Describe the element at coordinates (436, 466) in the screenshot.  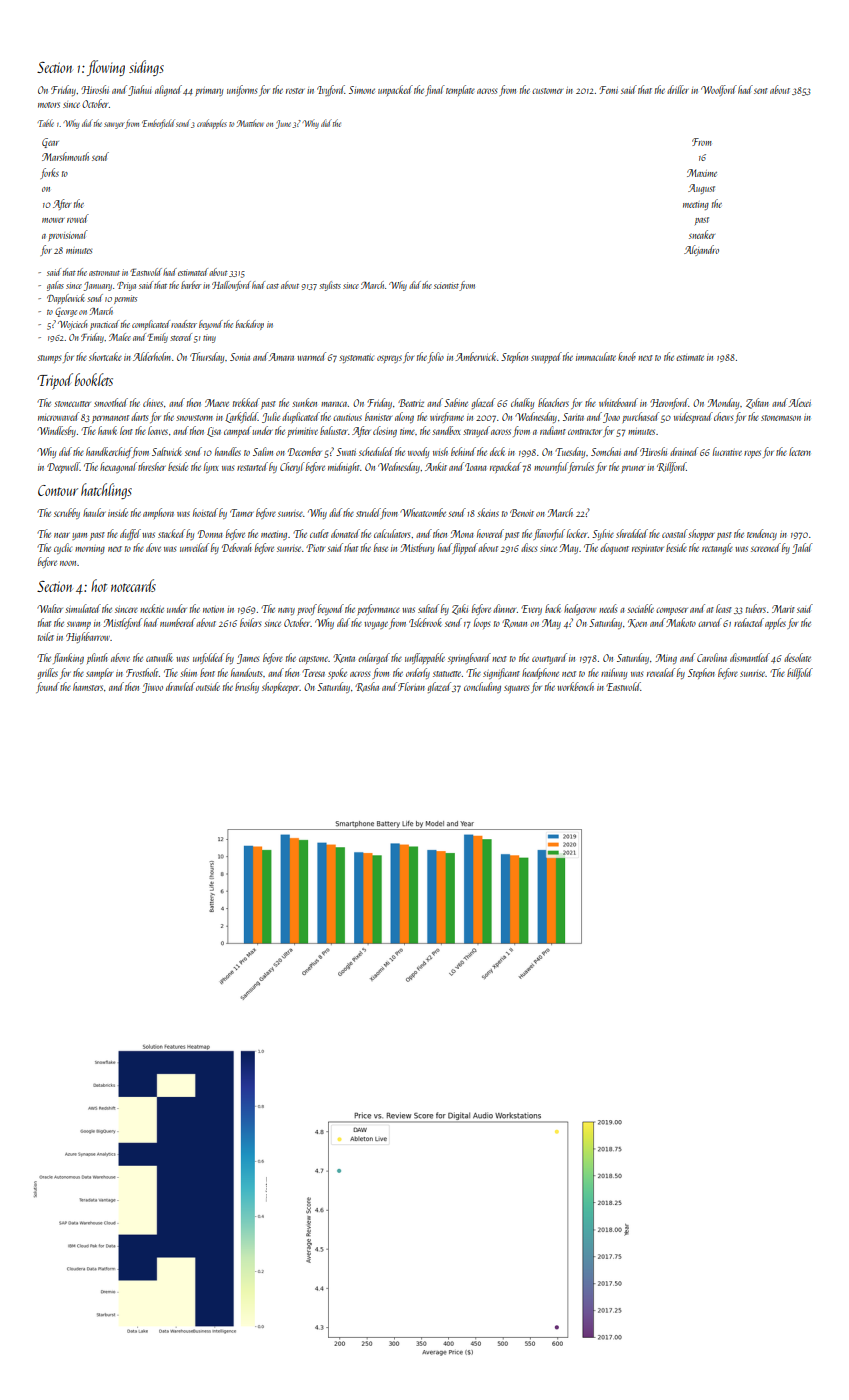
I see `Ankit` at that location.
